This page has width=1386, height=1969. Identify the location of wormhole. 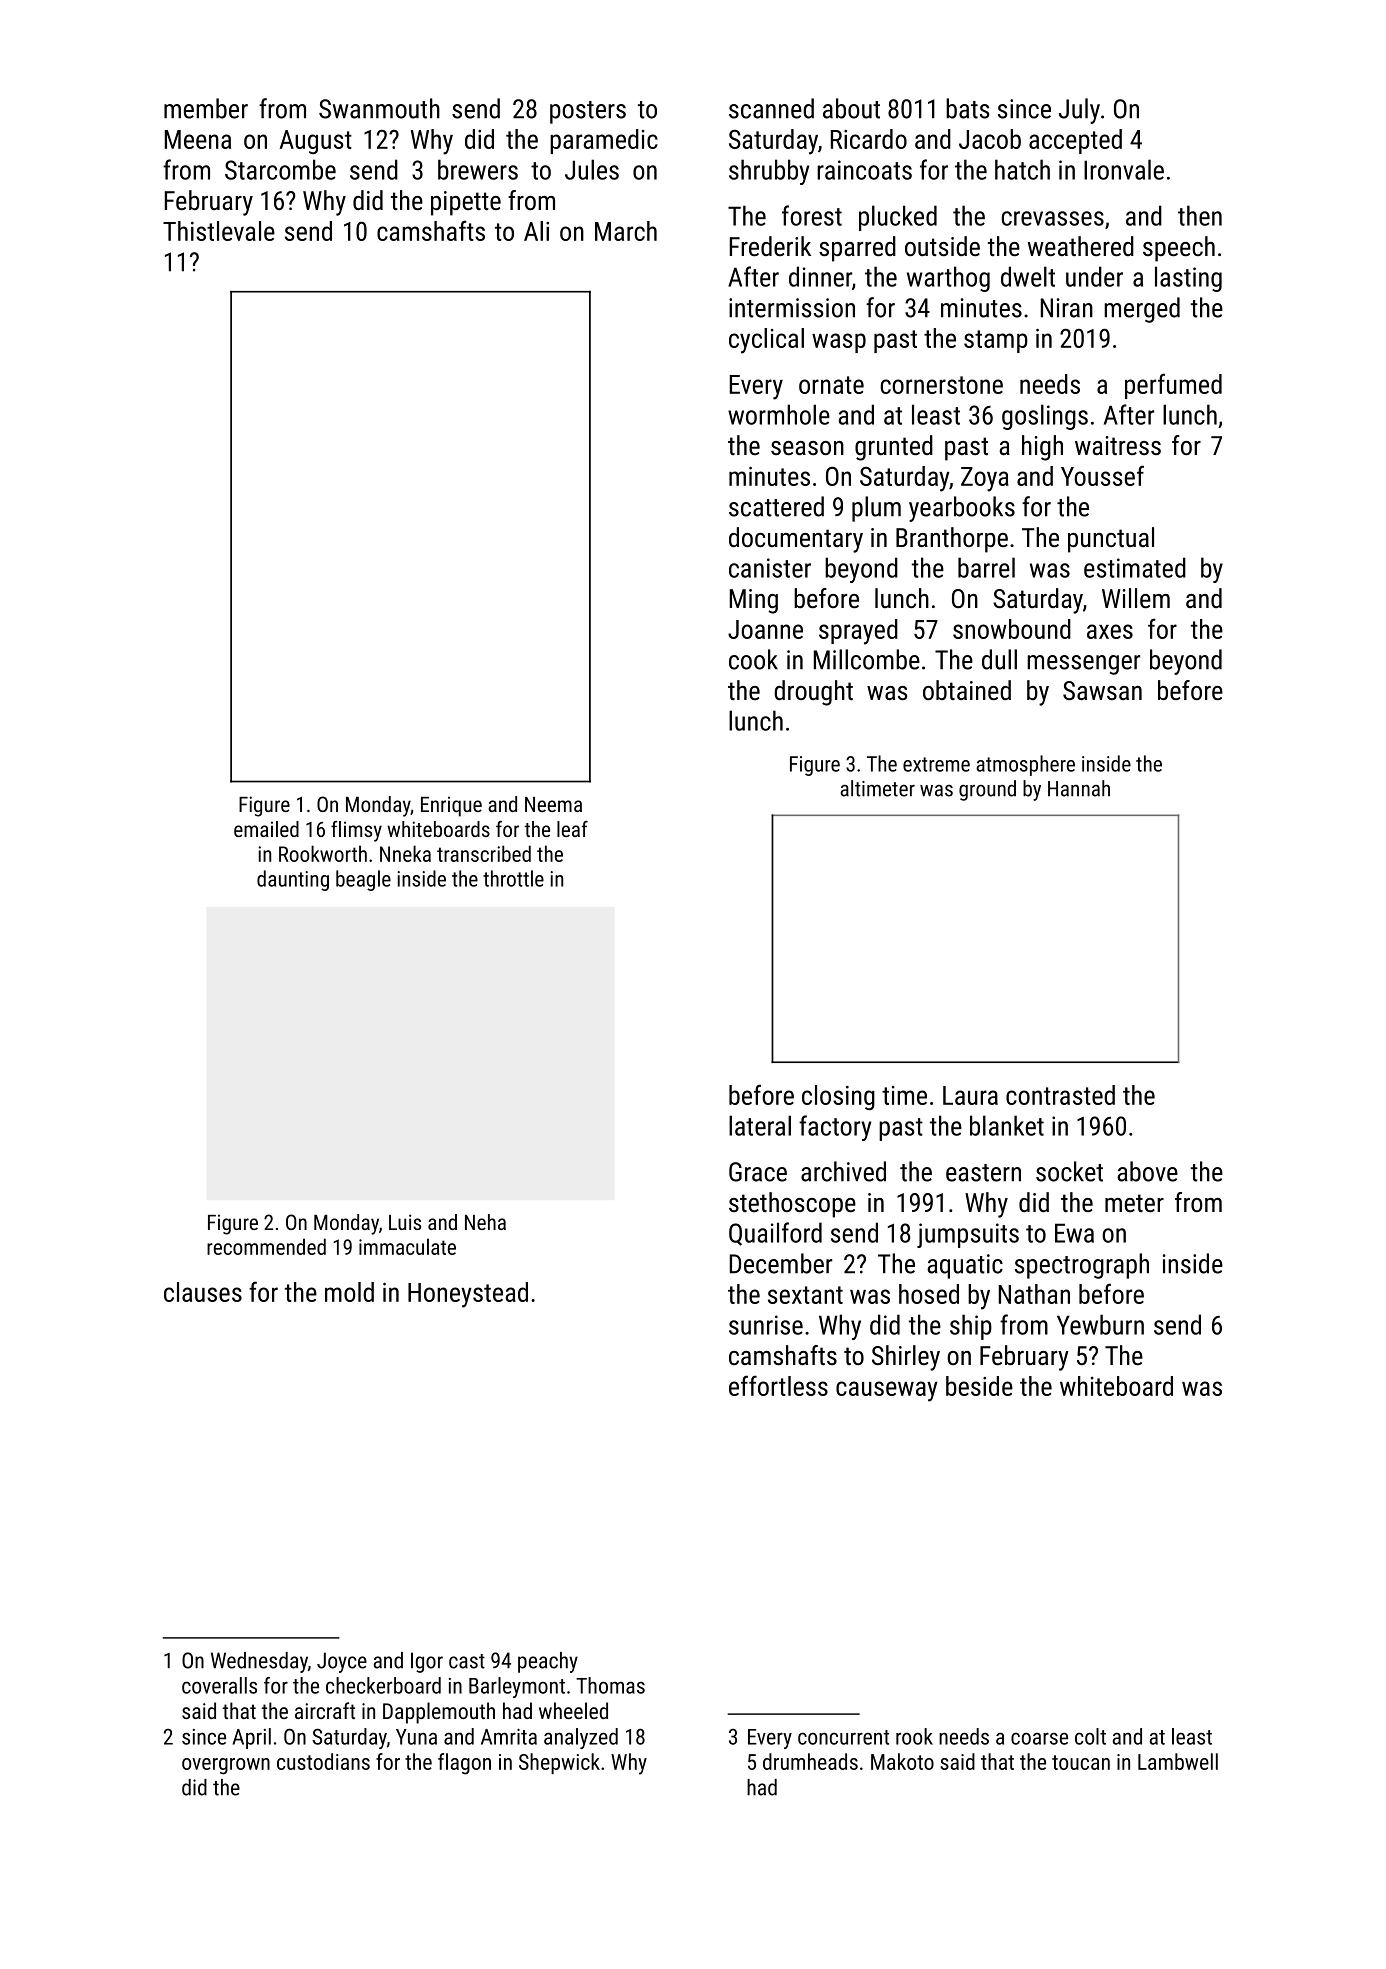
(779, 414).
